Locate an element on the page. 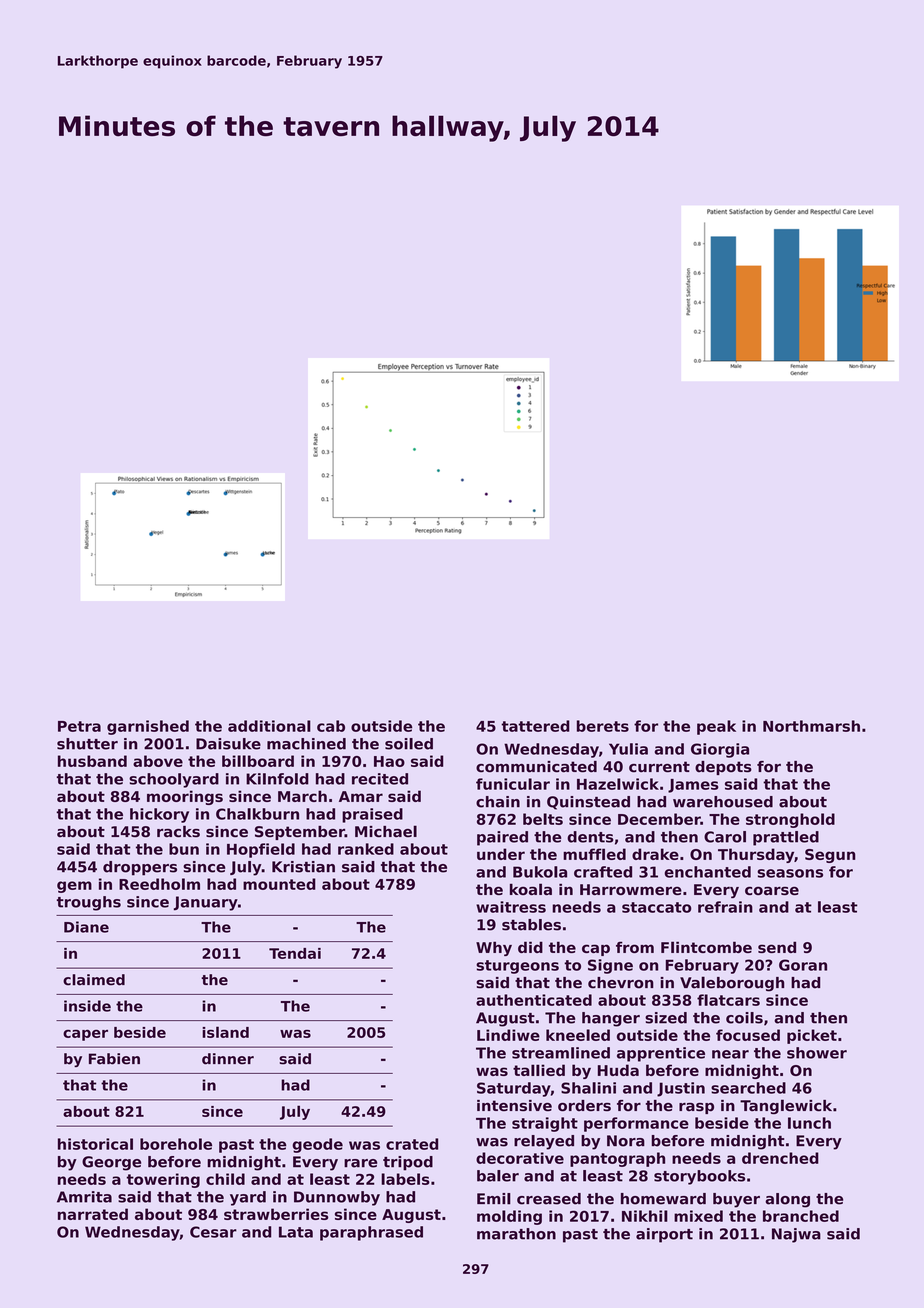 This page has height=1308, width=924. additional is located at coordinates (269, 726).
